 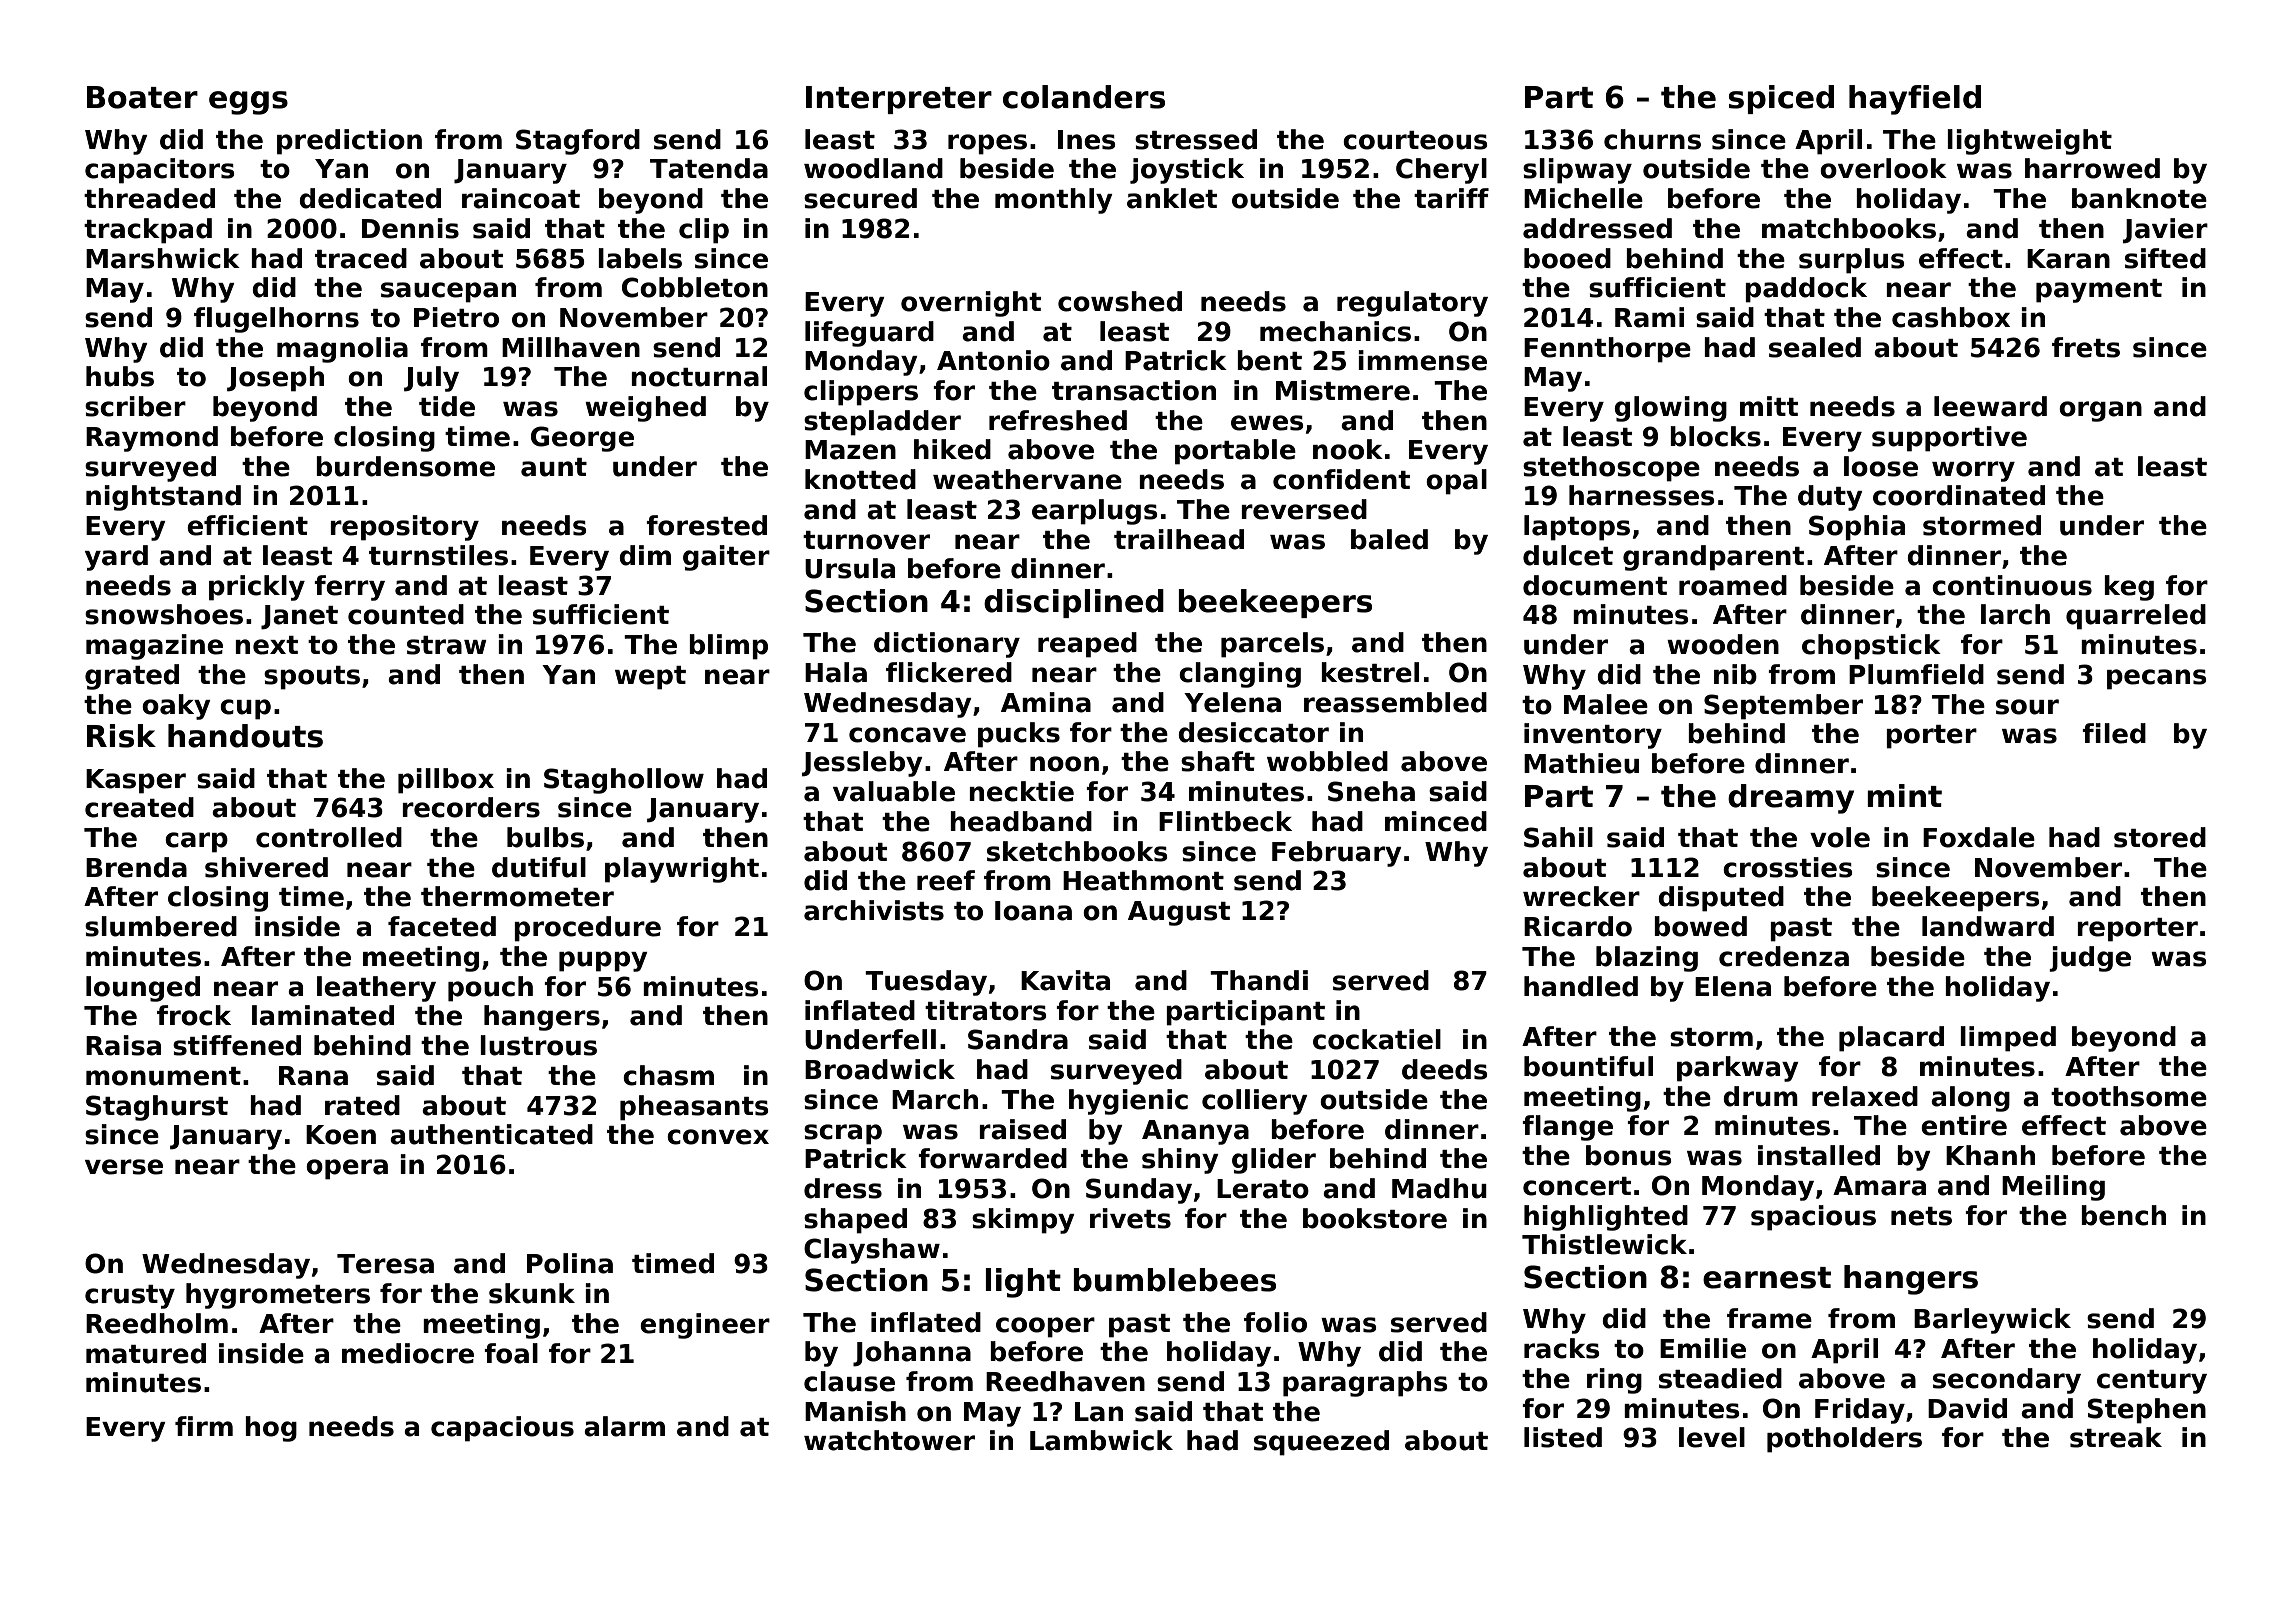 What do you see at coordinates (889, 1440) in the screenshot?
I see `watchtower` at bounding box center [889, 1440].
